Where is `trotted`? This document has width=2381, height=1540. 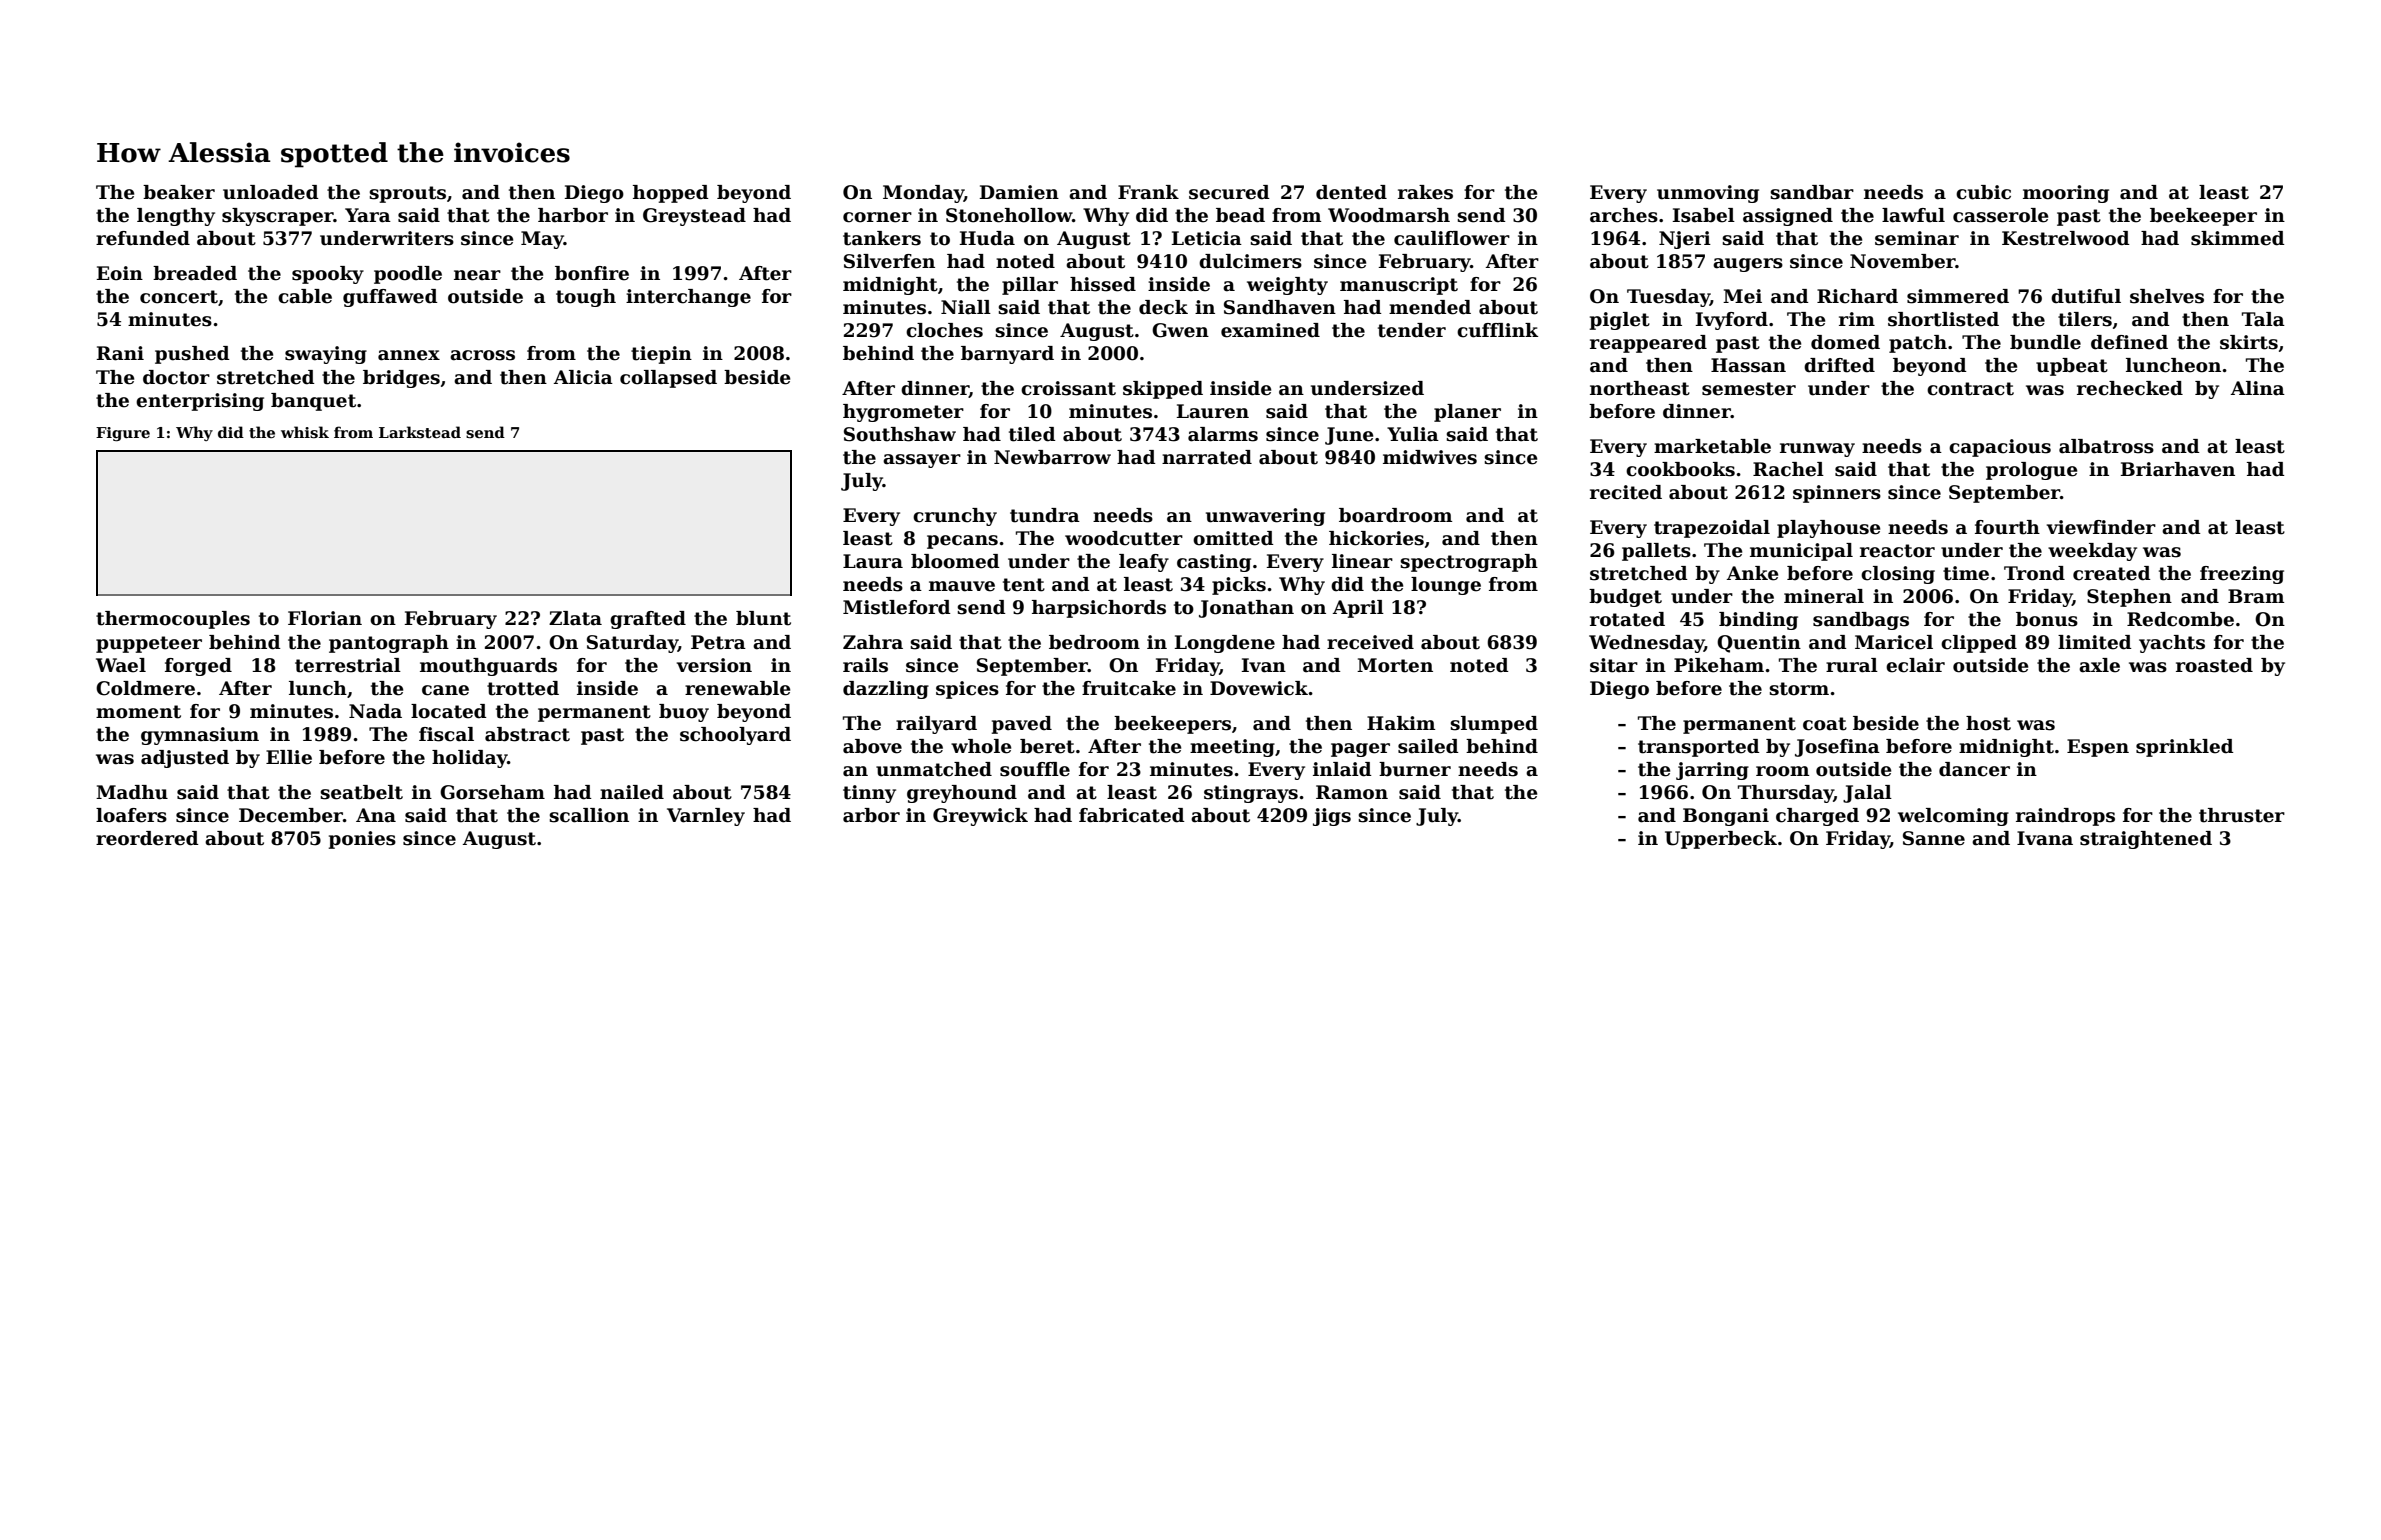
trotted is located at coordinates (523, 688).
